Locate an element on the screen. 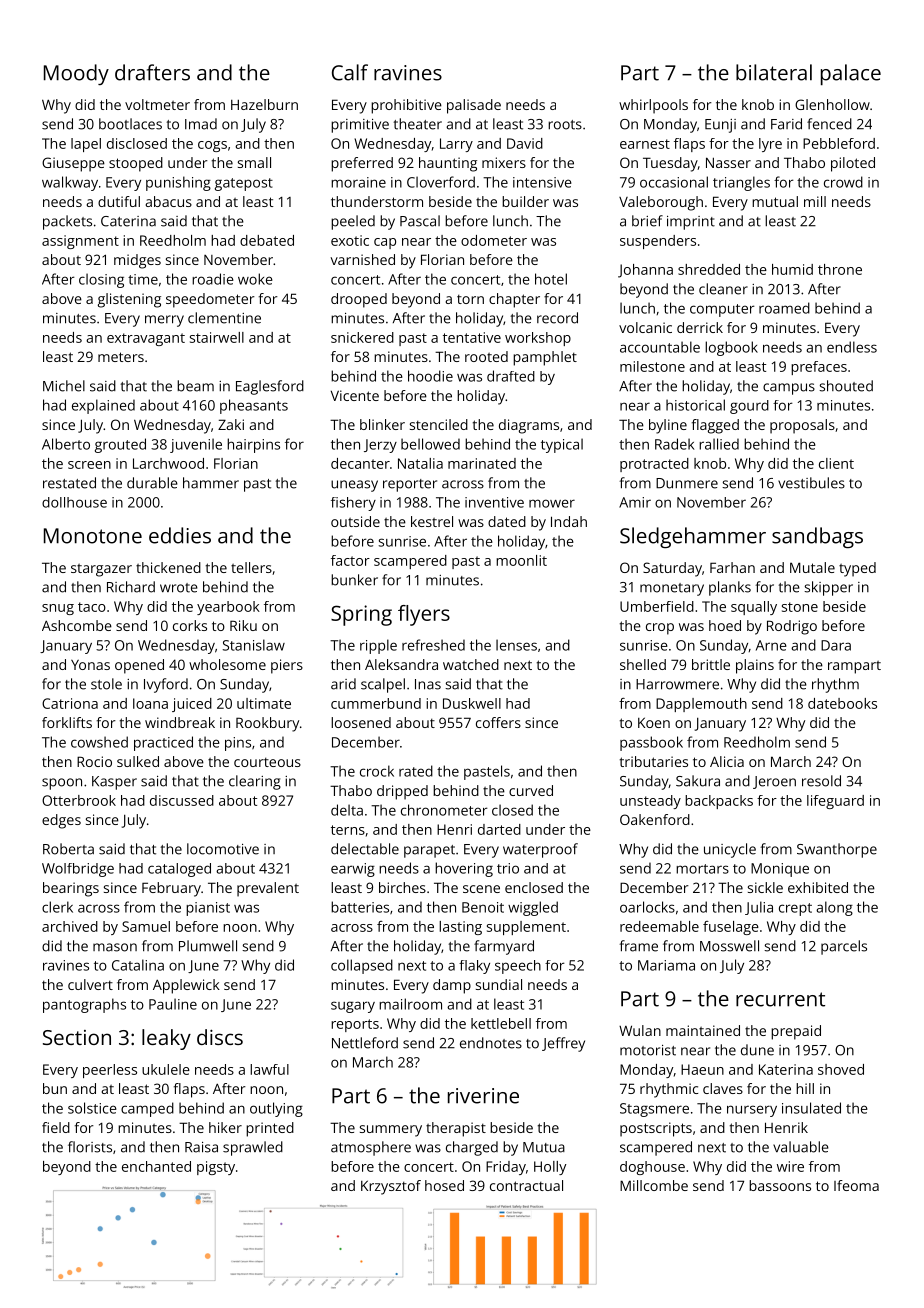 This screenshot has height=1308, width=924. odometer is located at coordinates (494, 240).
